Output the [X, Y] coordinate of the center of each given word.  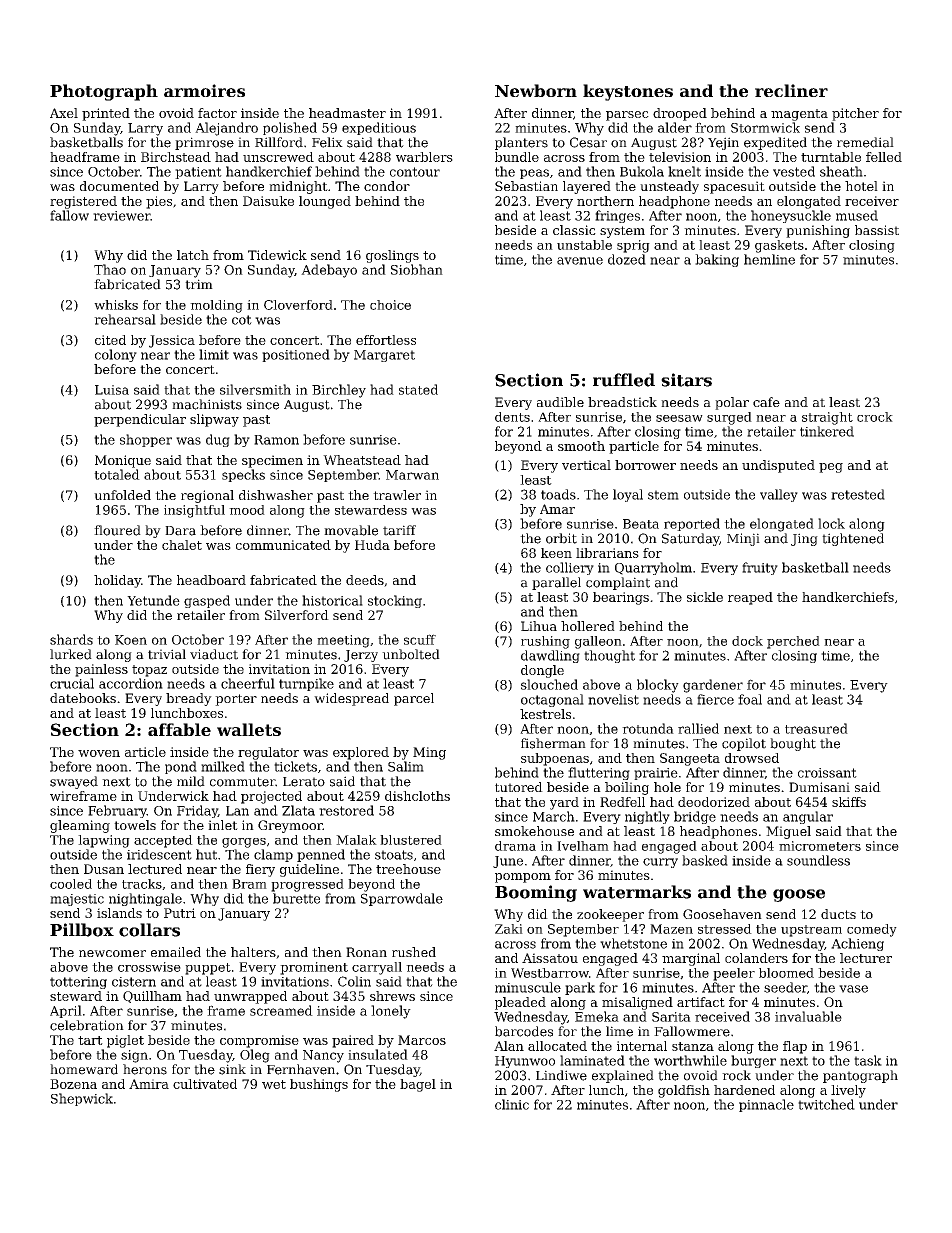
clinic [512, 1104]
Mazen [671, 929]
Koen [131, 640]
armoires [204, 90]
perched [793, 642]
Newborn [536, 90]
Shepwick [82, 1099]
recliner [791, 90]
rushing [545, 642]
